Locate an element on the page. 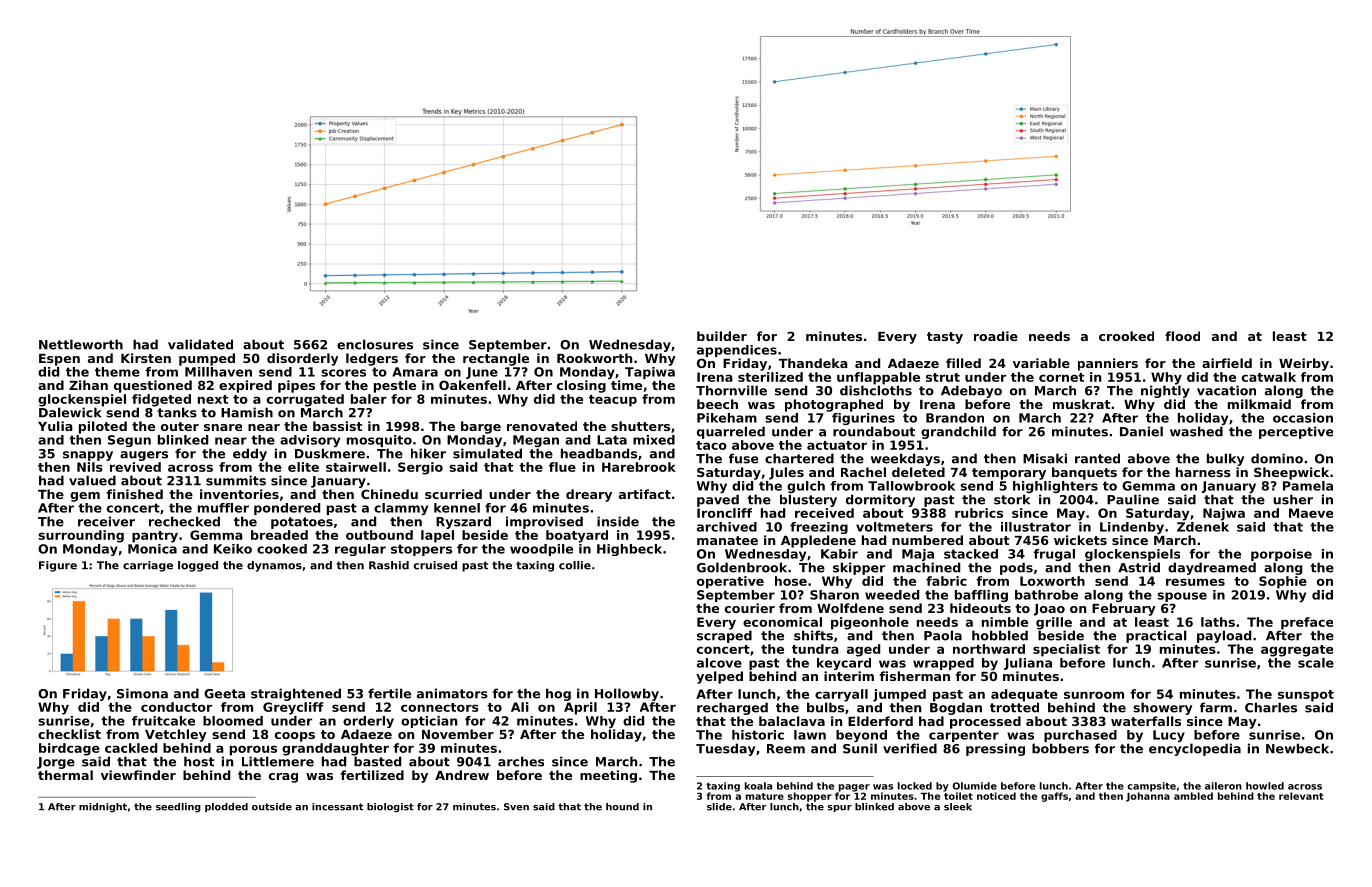  mature is located at coordinates (765, 796).
